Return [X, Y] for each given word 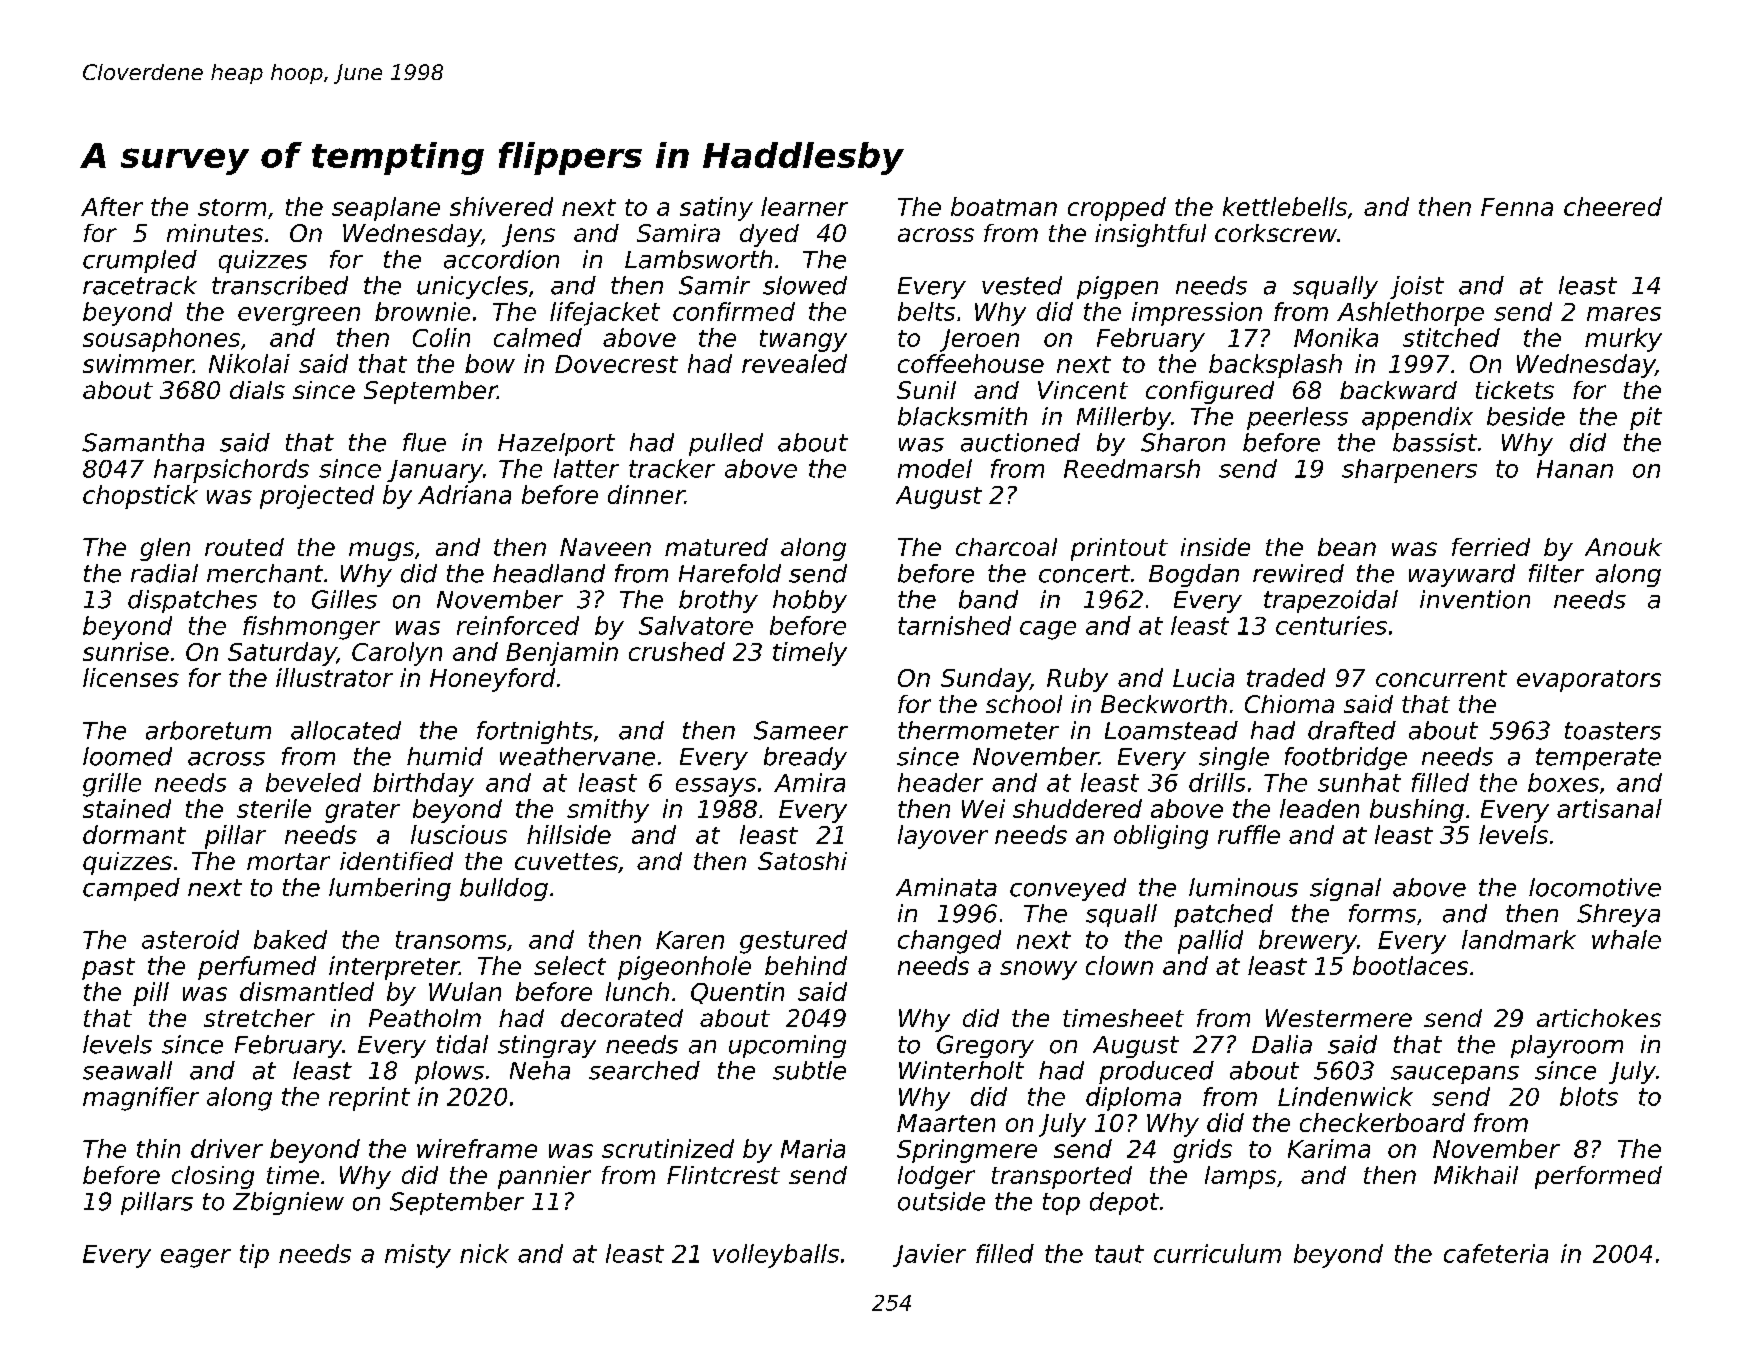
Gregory [985, 1046]
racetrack [140, 285]
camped [131, 889]
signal [1345, 889]
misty [418, 1256]
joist [1417, 287]
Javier [929, 1255]
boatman [1004, 206]
